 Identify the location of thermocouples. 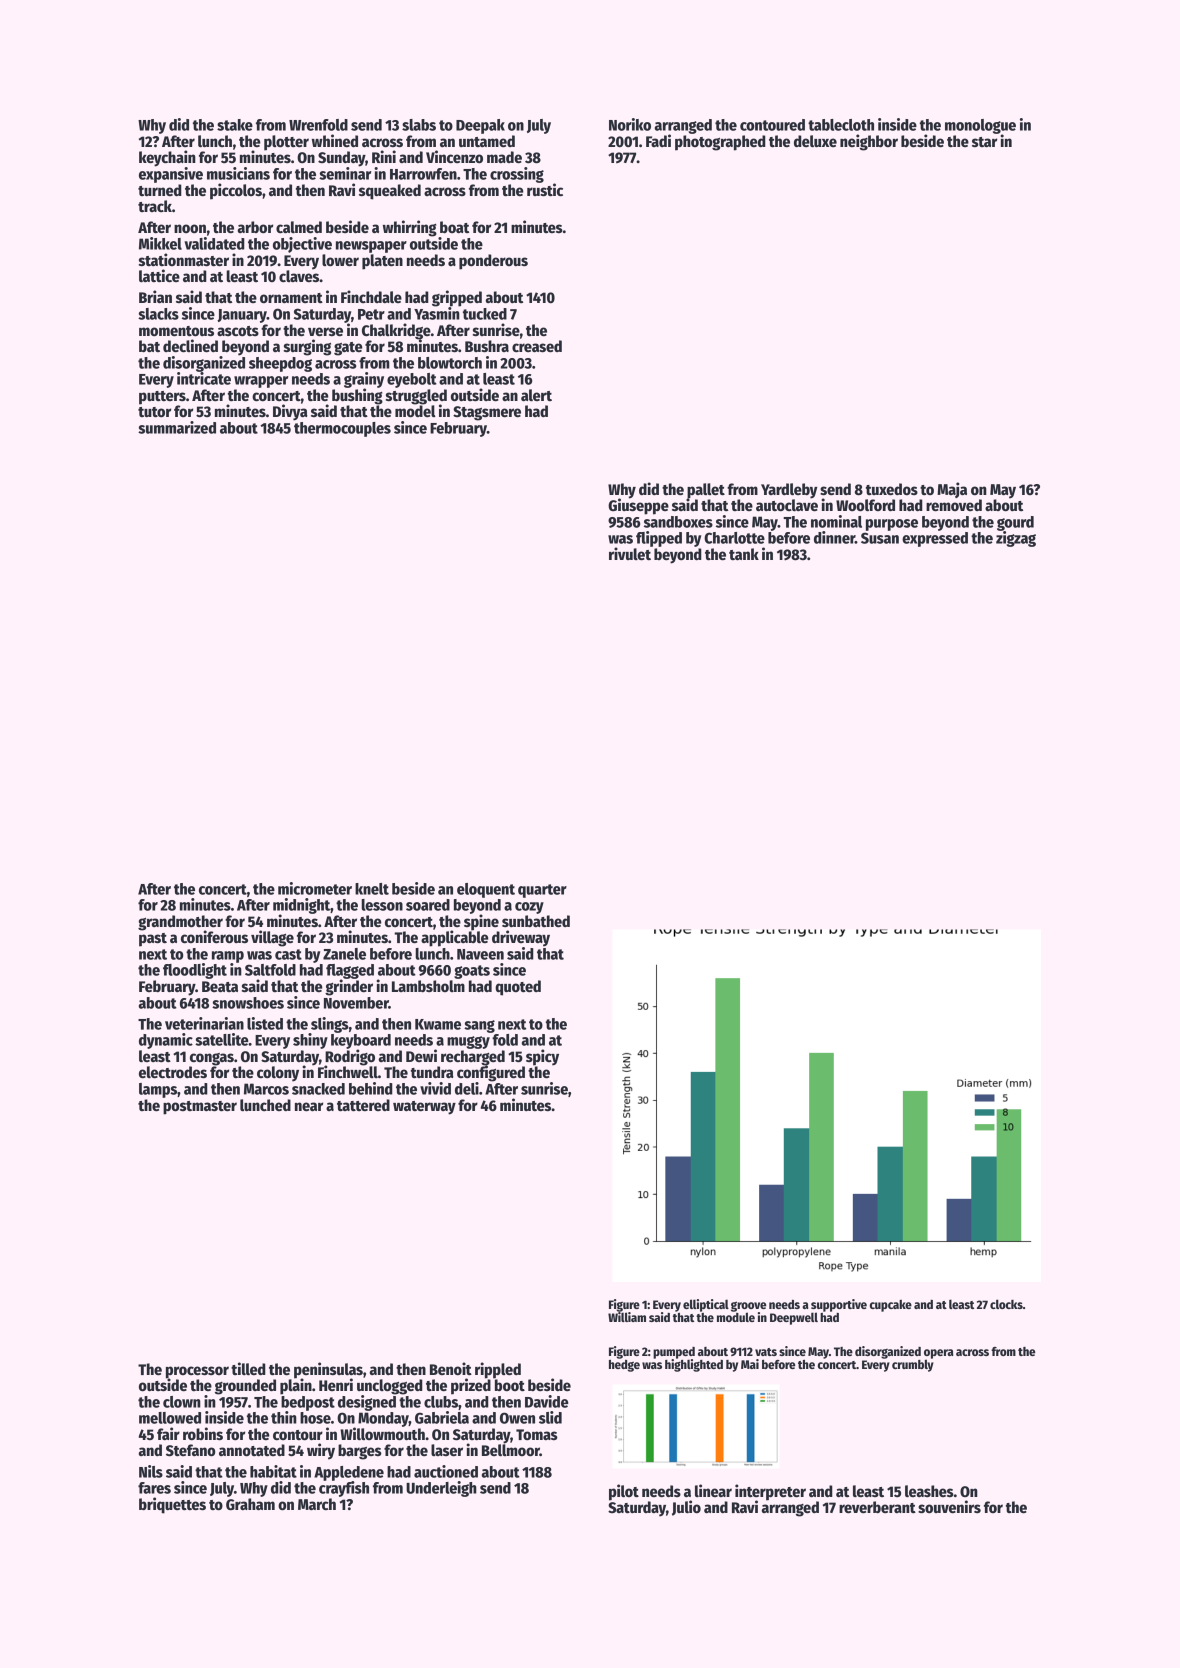
(342, 429).
